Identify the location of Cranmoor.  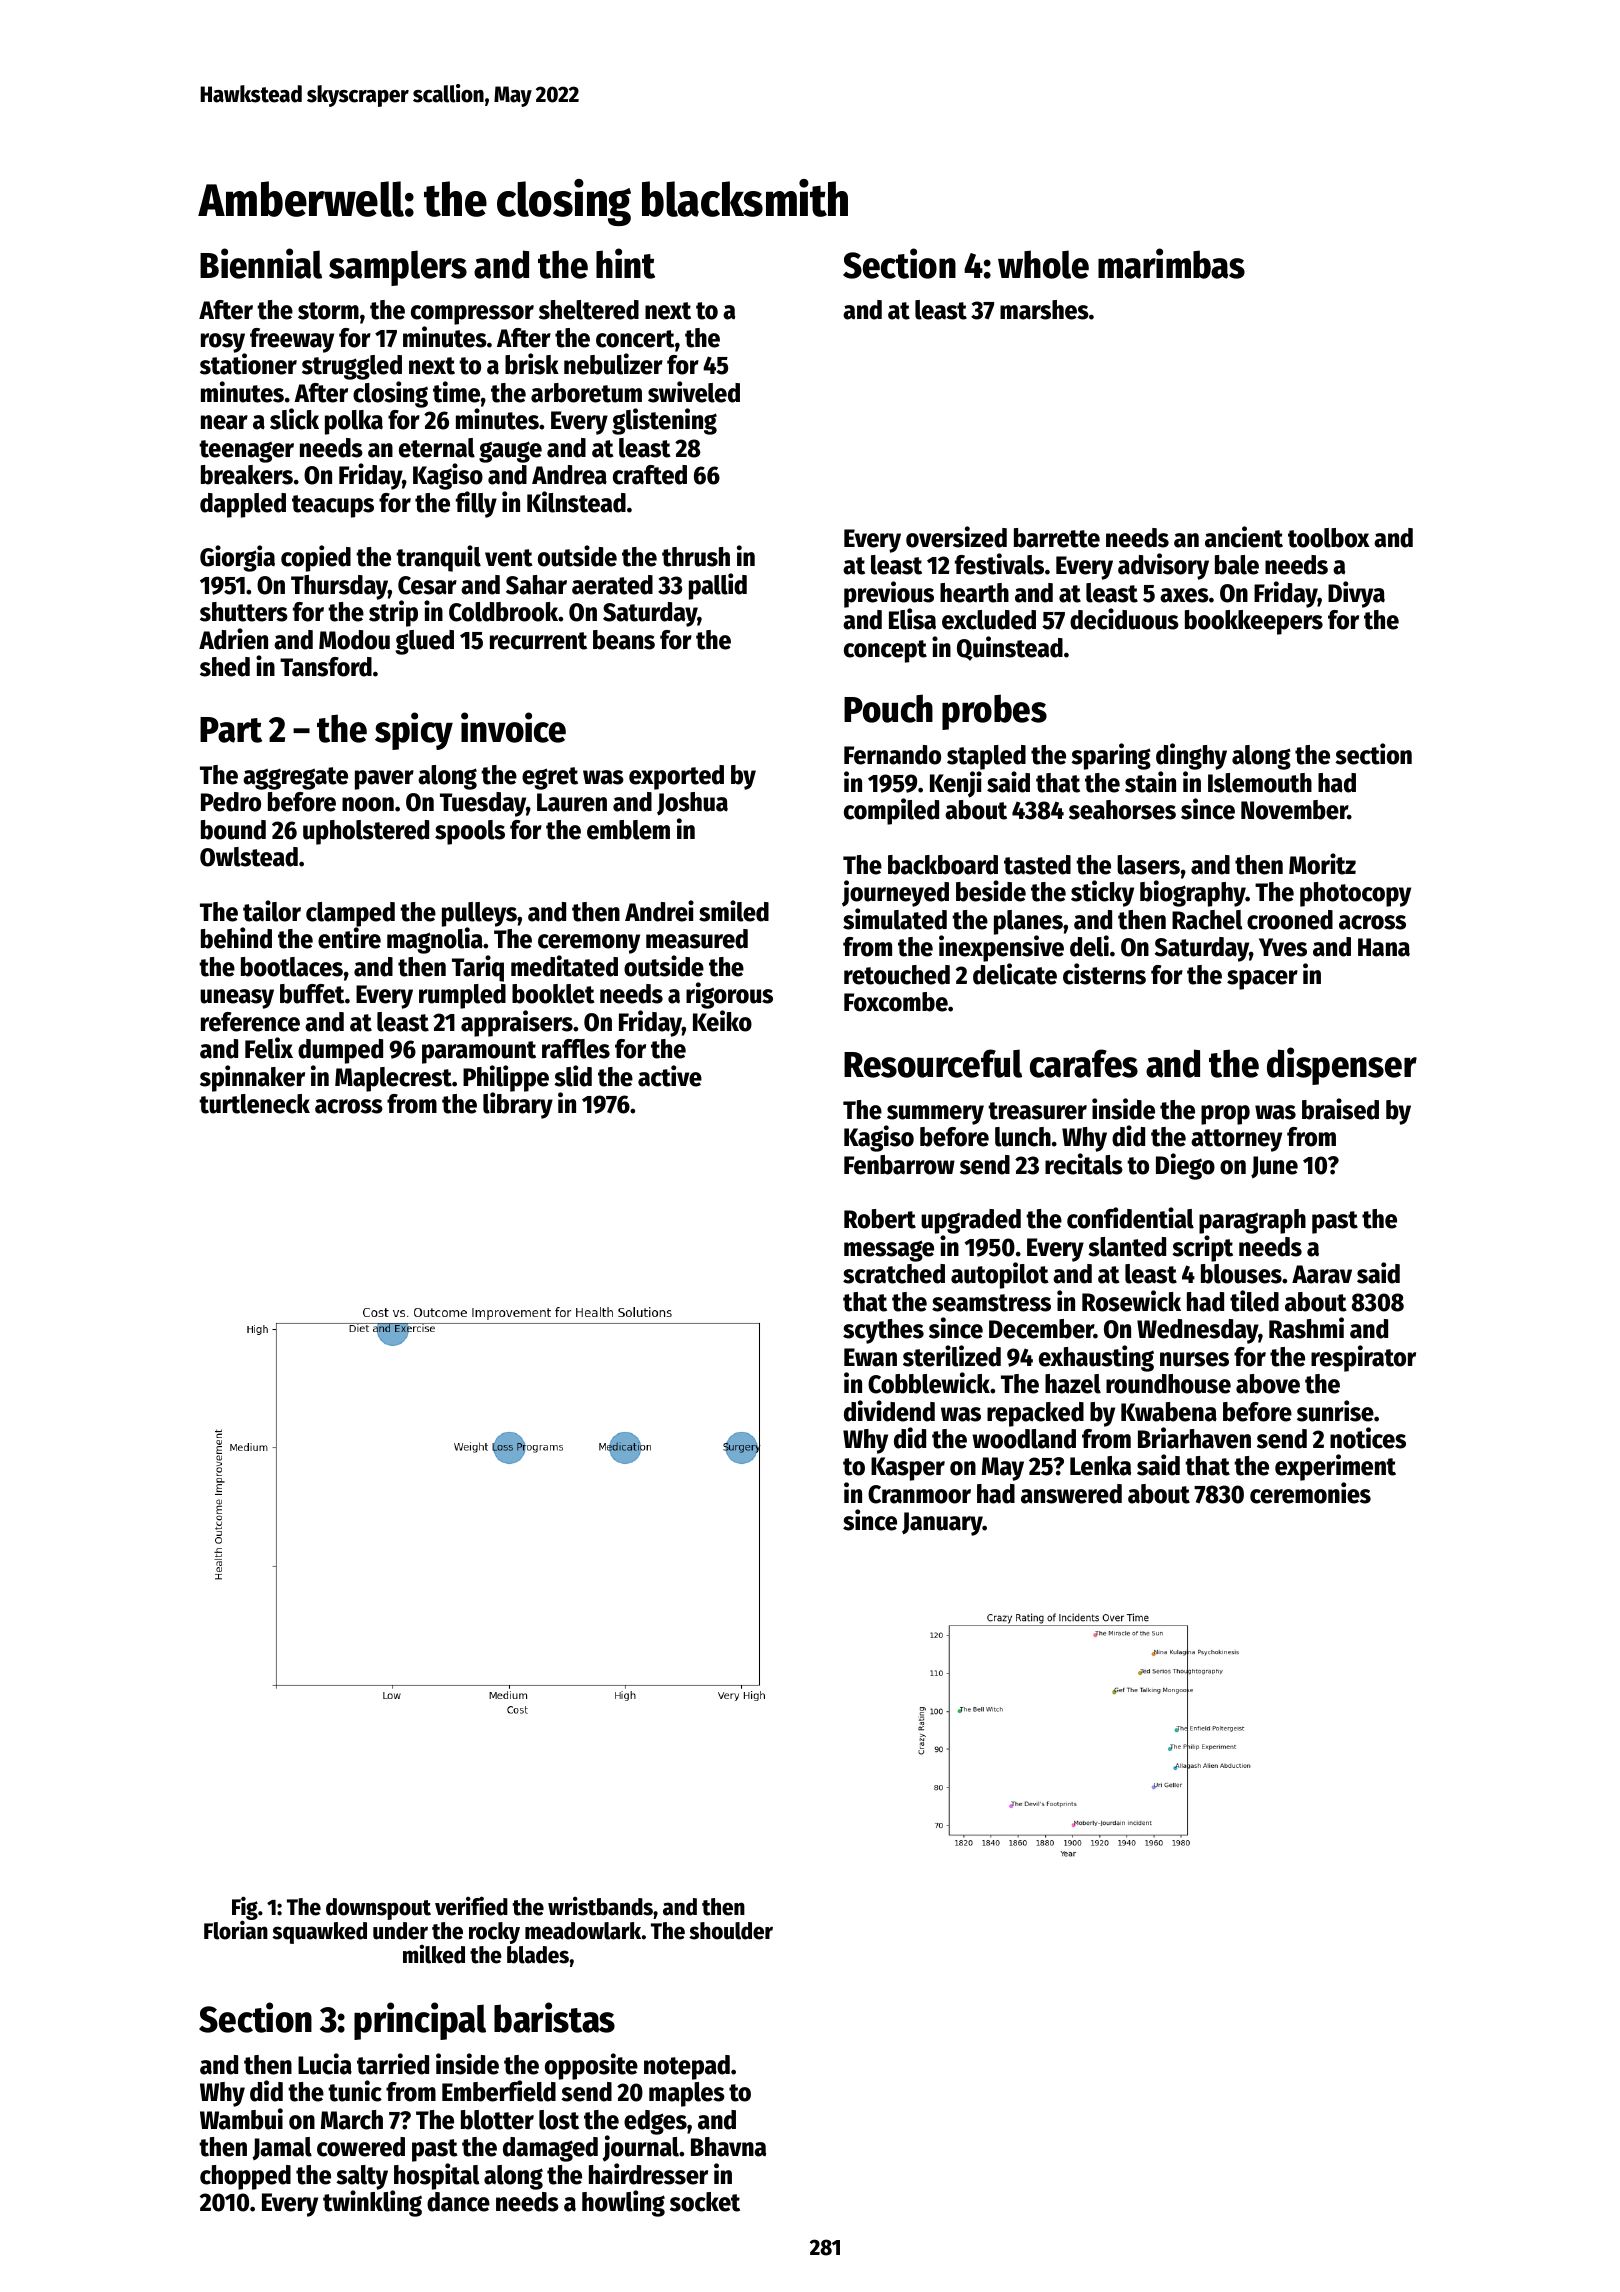
(919, 1494).
